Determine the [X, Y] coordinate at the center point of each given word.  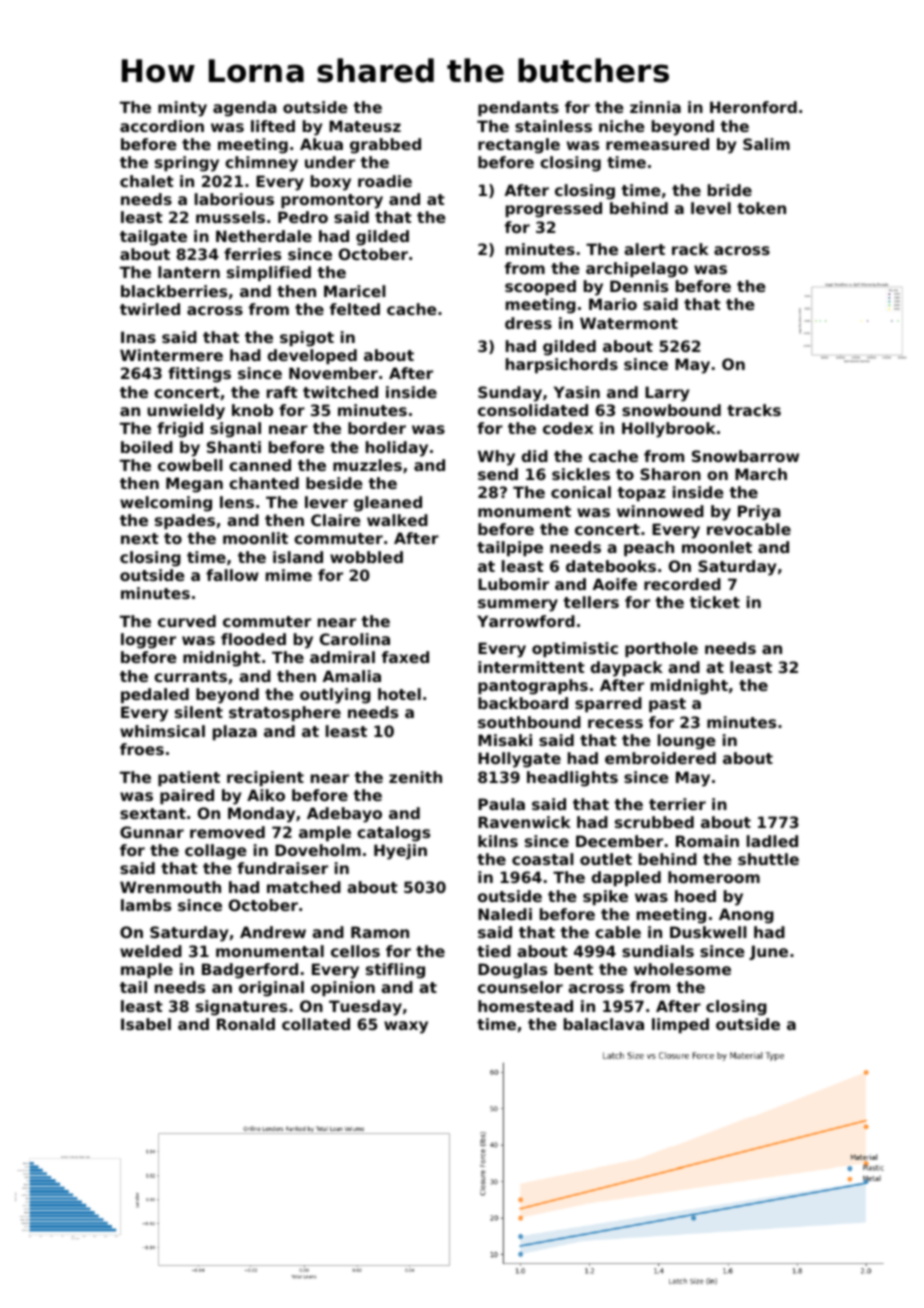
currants [190, 676]
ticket [715, 602]
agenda [245, 109]
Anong [746, 916]
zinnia [655, 107]
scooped [540, 287]
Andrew [273, 932]
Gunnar [152, 832]
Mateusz [365, 126]
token [761, 208]
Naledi [505, 914]
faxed [405, 657]
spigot [307, 339]
